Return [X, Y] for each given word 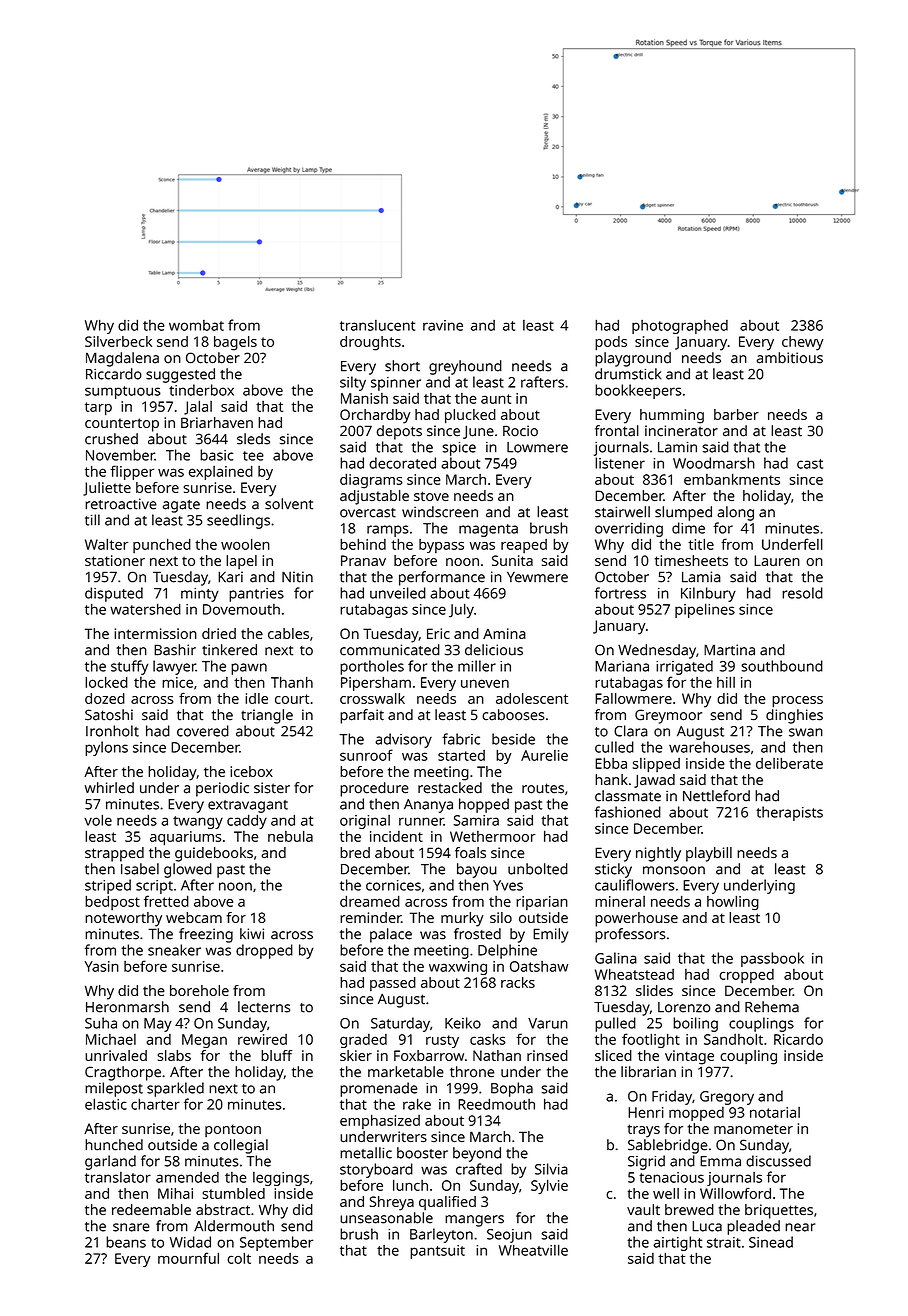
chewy [803, 343]
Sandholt [733, 1039]
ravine [443, 325]
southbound [782, 666]
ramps [388, 531]
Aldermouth [234, 1226]
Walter [106, 544]
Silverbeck [118, 341]
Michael [111, 1039]
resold [802, 593]
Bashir [175, 650]
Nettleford [716, 796]
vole [98, 820]
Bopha [512, 1089]
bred [355, 852]
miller [477, 666]
